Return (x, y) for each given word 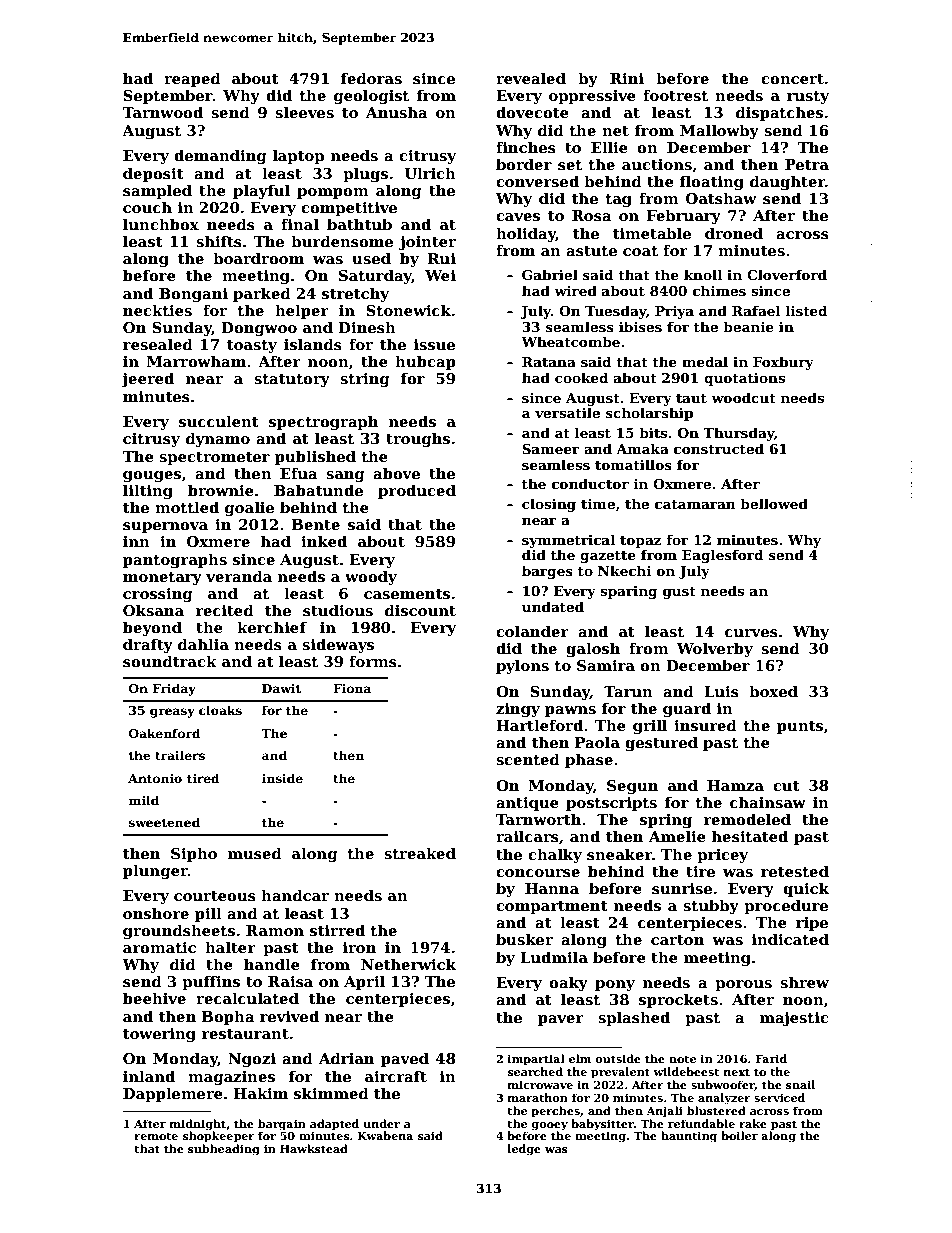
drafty (148, 645)
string (364, 380)
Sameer (551, 449)
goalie (249, 508)
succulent (219, 421)
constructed (719, 448)
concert (792, 79)
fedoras (371, 78)
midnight (197, 1125)
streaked (420, 853)
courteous (215, 896)
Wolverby (715, 649)
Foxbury (783, 363)
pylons (522, 666)
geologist (371, 96)
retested (795, 871)
